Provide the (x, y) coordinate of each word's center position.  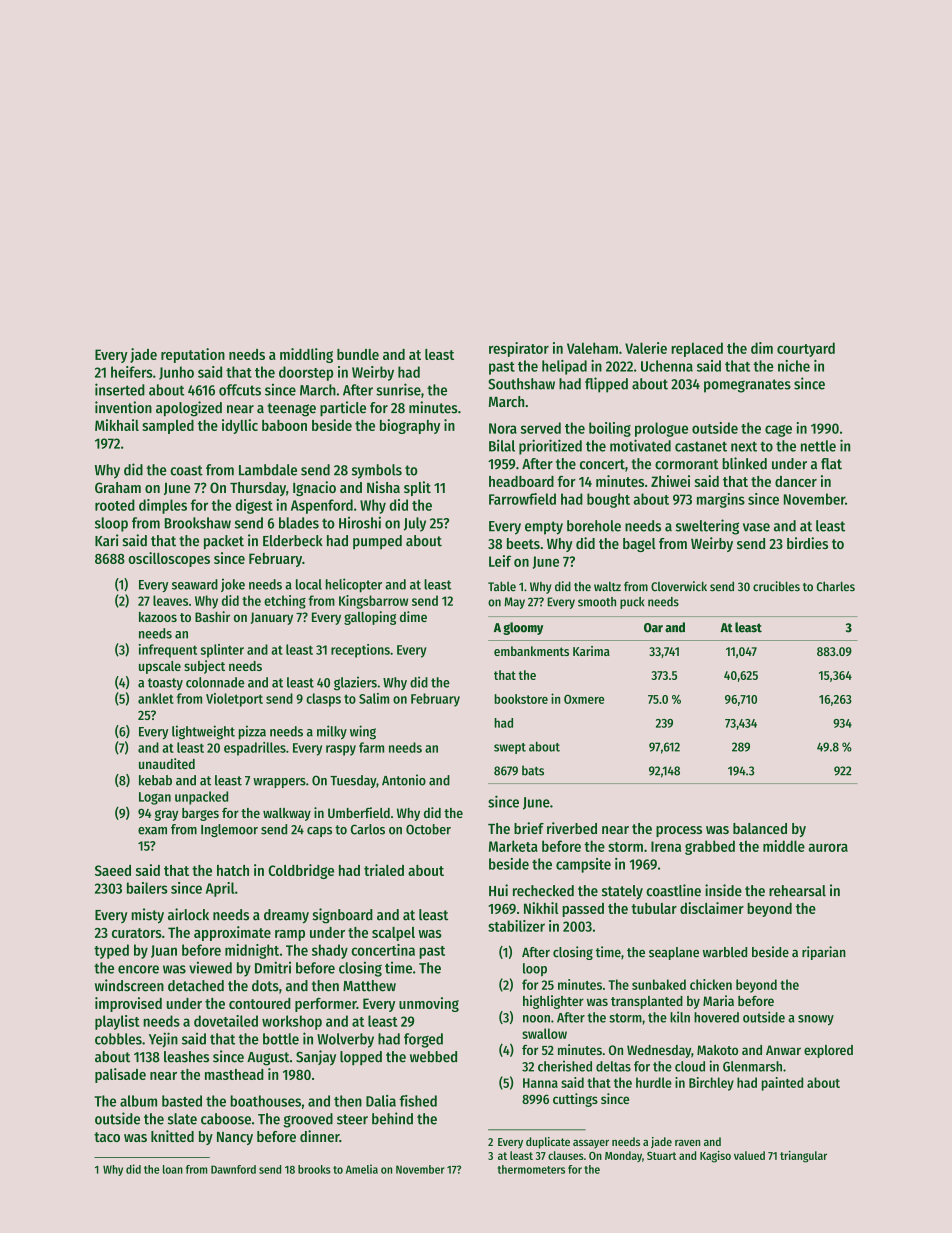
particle (343, 408)
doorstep (306, 373)
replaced (697, 349)
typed (111, 951)
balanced (760, 828)
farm (371, 747)
